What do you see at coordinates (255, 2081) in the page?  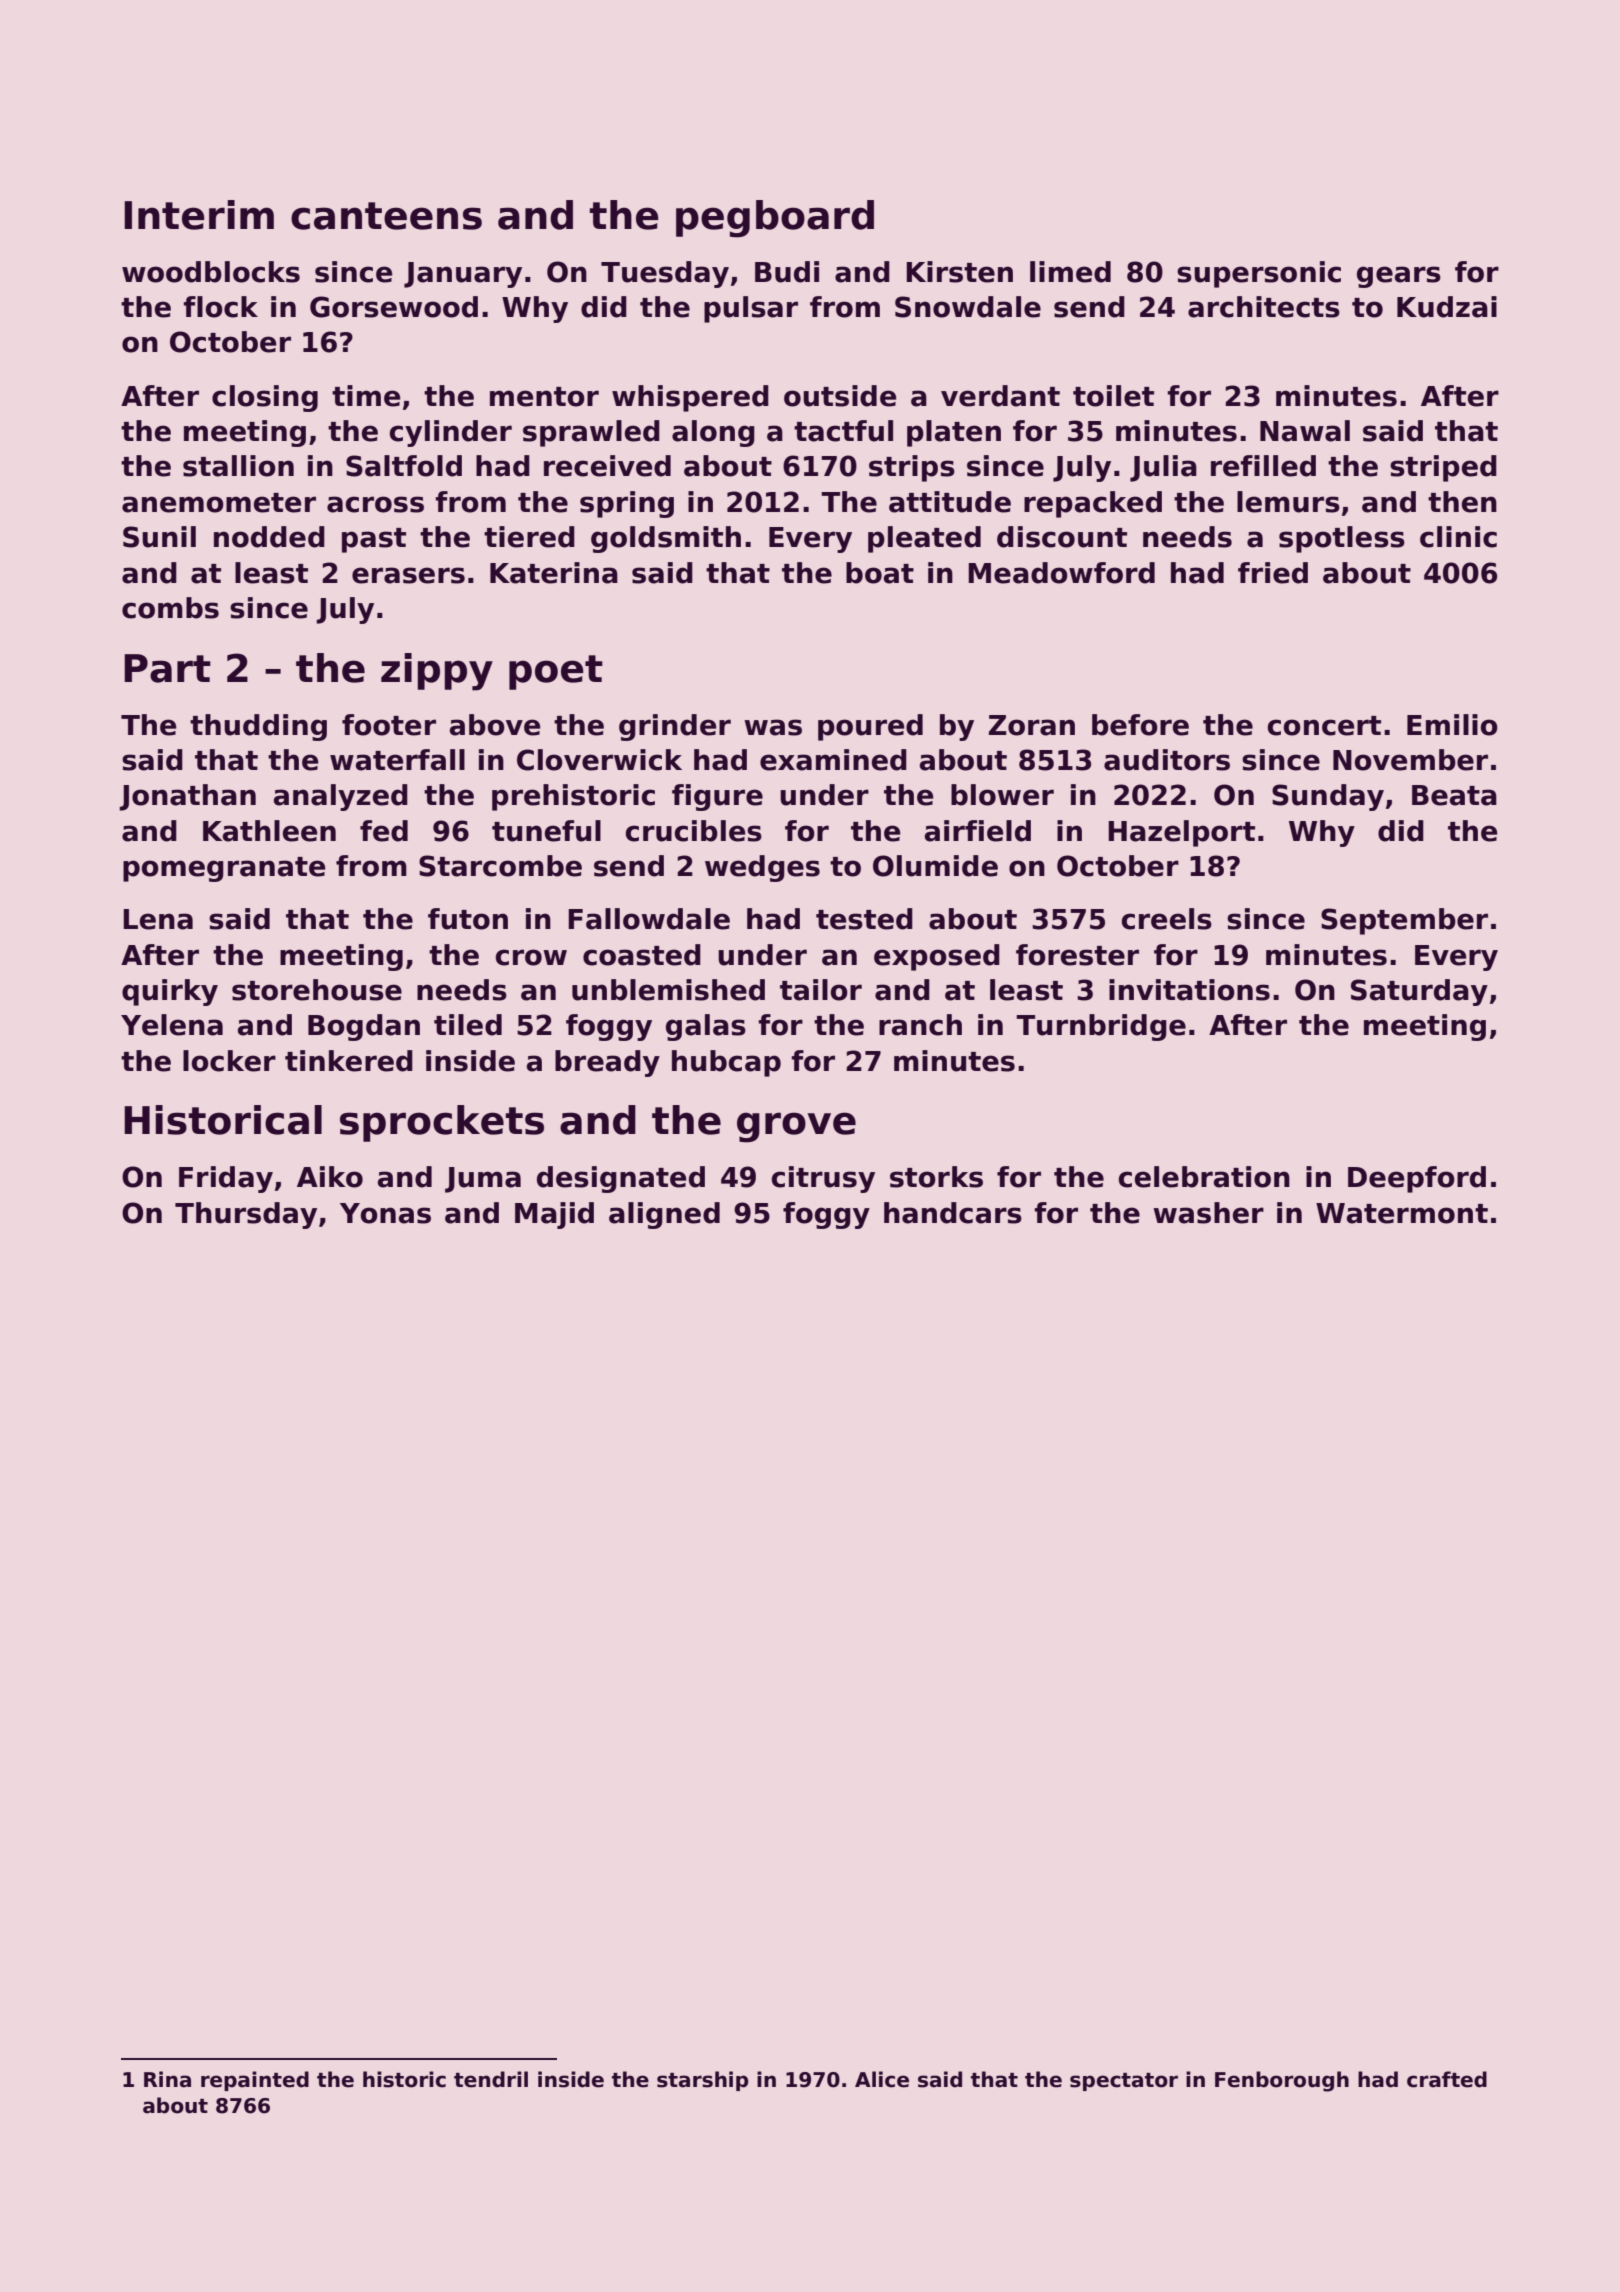 I see `repainted` at bounding box center [255, 2081].
